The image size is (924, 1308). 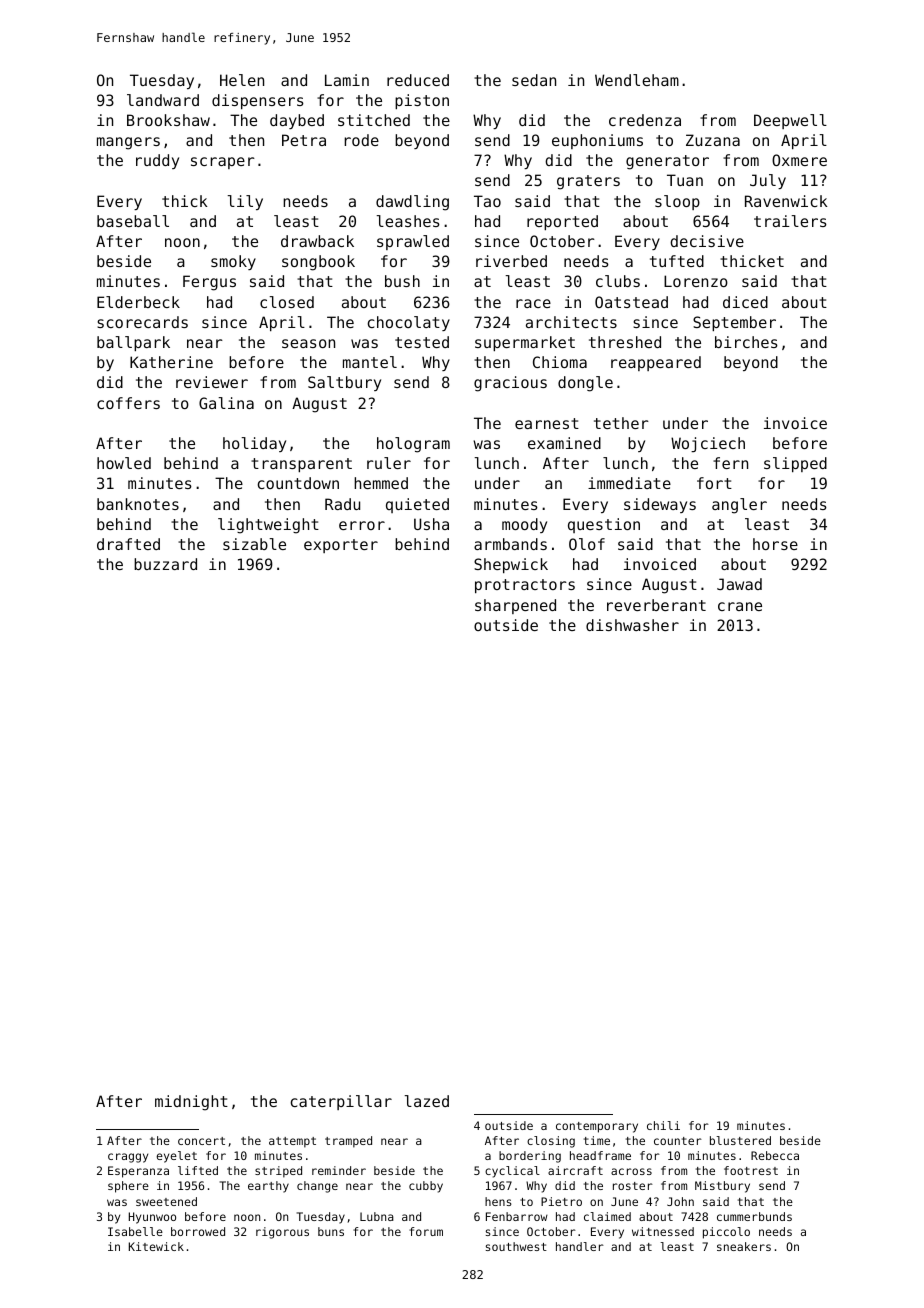 I want to click on sharpened, so click(x=515, y=606).
